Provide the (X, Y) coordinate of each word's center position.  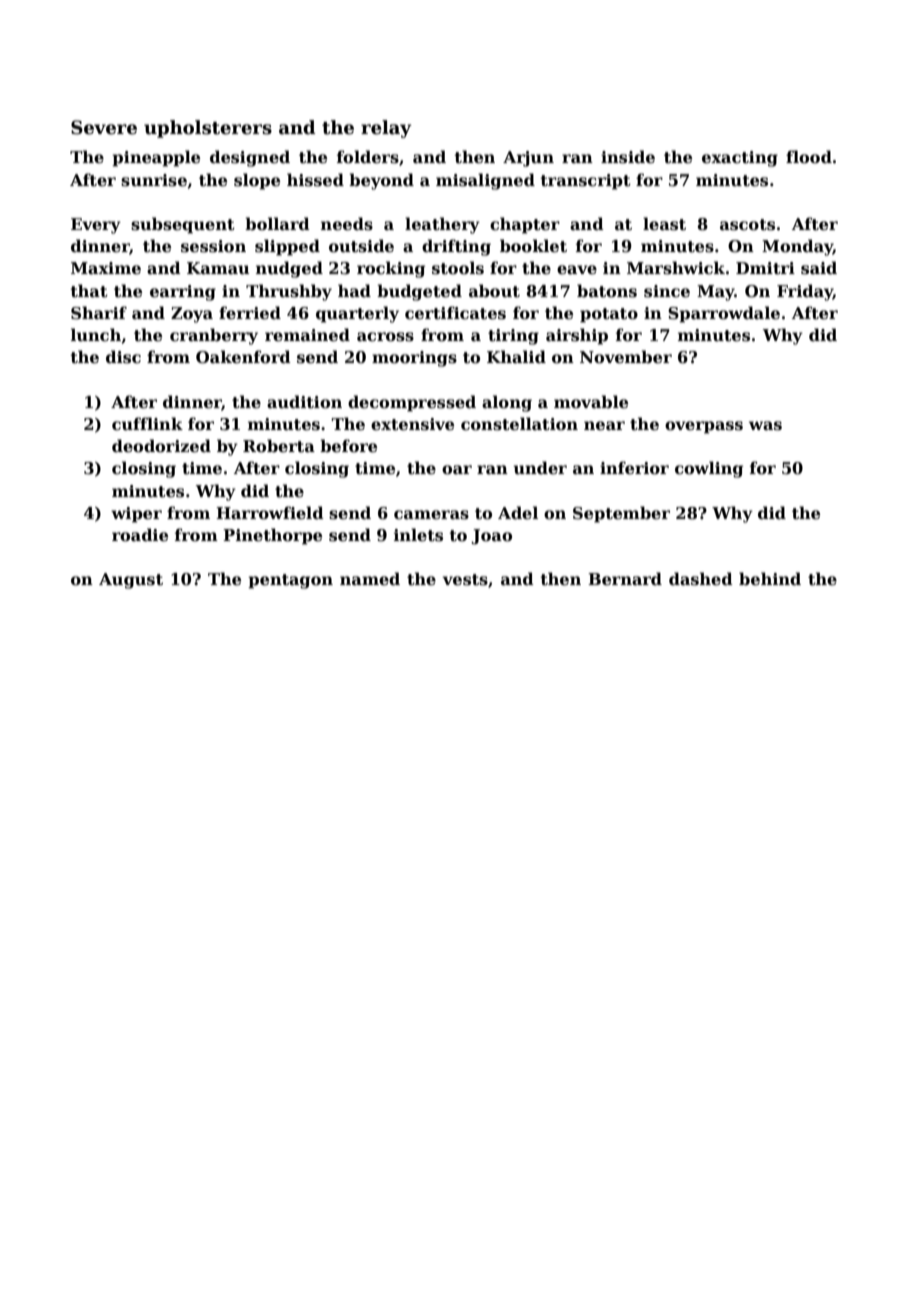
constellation (519, 424)
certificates (455, 313)
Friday (805, 292)
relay (386, 129)
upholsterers (208, 129)
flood (809, 157)
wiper (136, 515)
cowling (709, 469)
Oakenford (243, 357)
